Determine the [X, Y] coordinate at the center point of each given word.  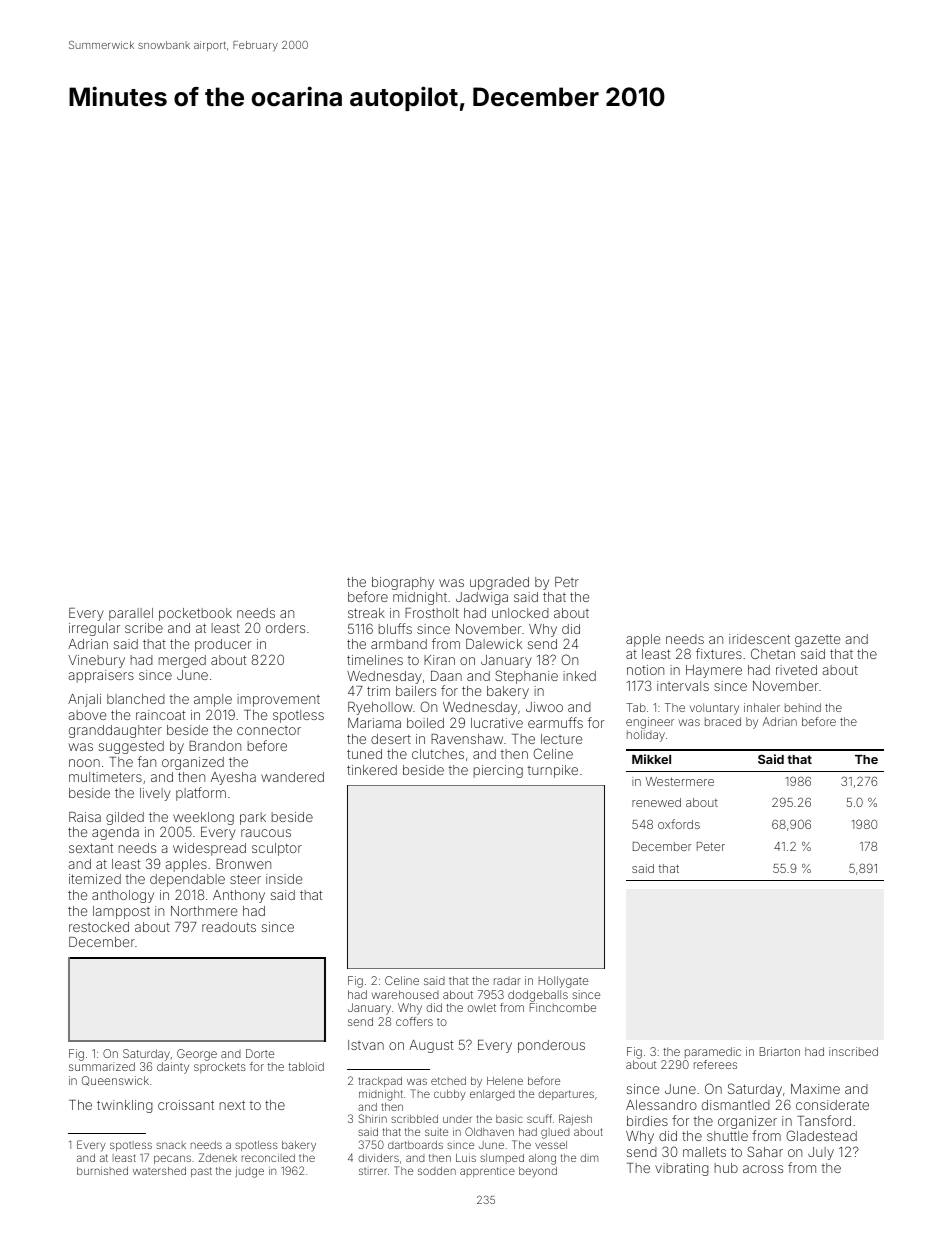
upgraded [499, 583]
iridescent [759, 639]
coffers [414, 1021]
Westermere [680, 781]
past [201, 1172]
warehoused [405, 994]
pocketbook [195, 614]
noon [84, 763]
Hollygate [563, 982]
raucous [266, 833]
